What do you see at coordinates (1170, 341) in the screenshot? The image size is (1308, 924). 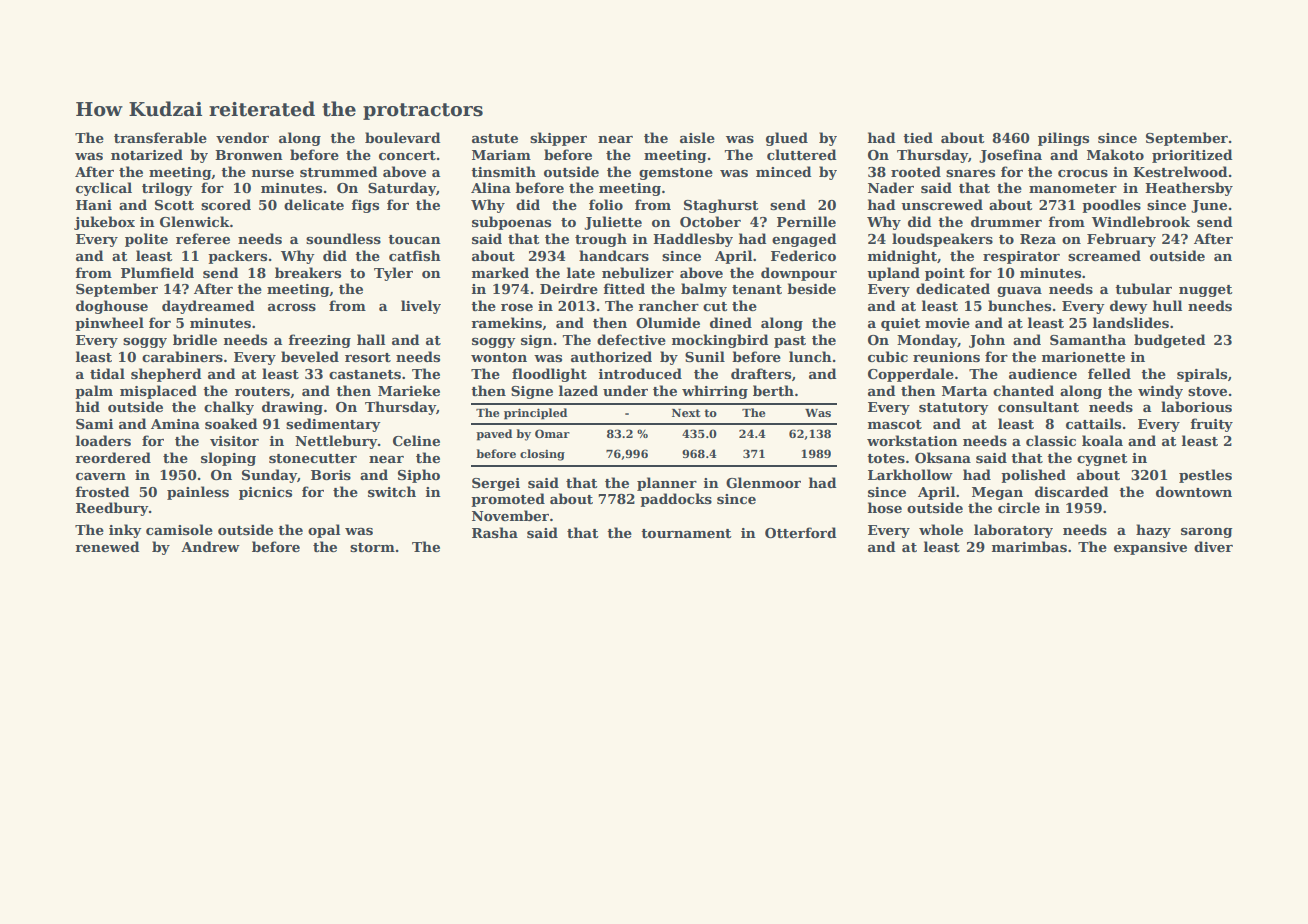 I see `budgeted` at bounding box center [1170, 341].
